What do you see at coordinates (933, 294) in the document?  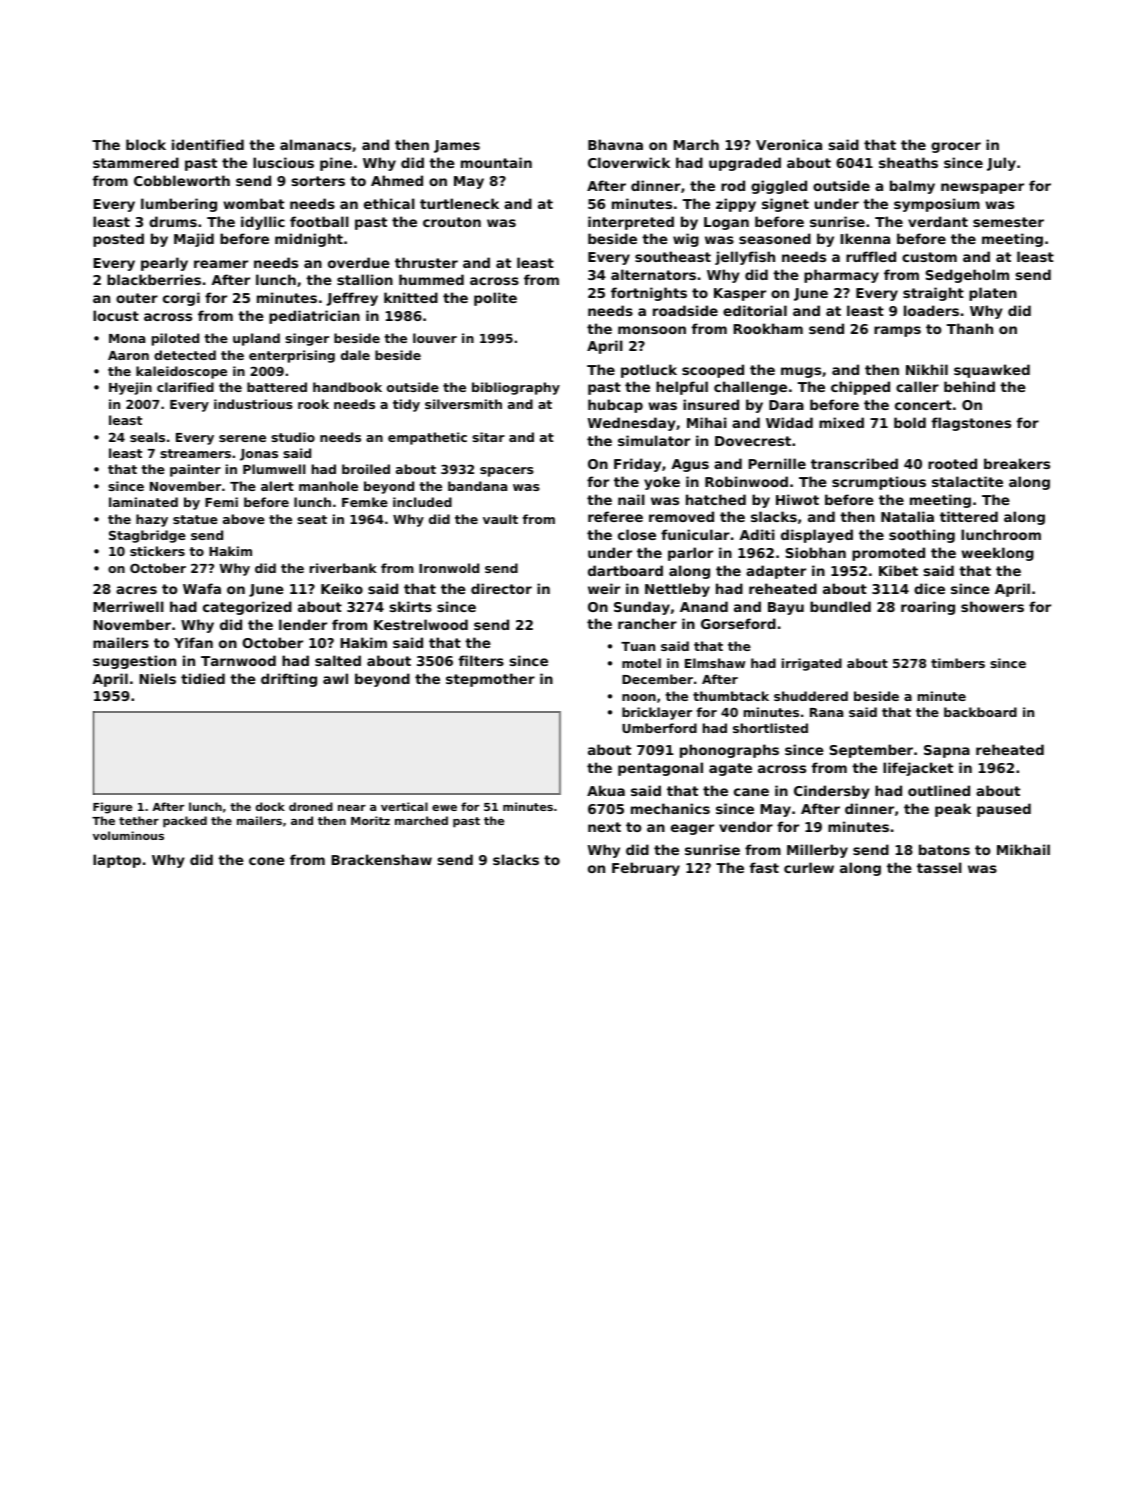 I see `straight` at bounding box center [933, 294].
